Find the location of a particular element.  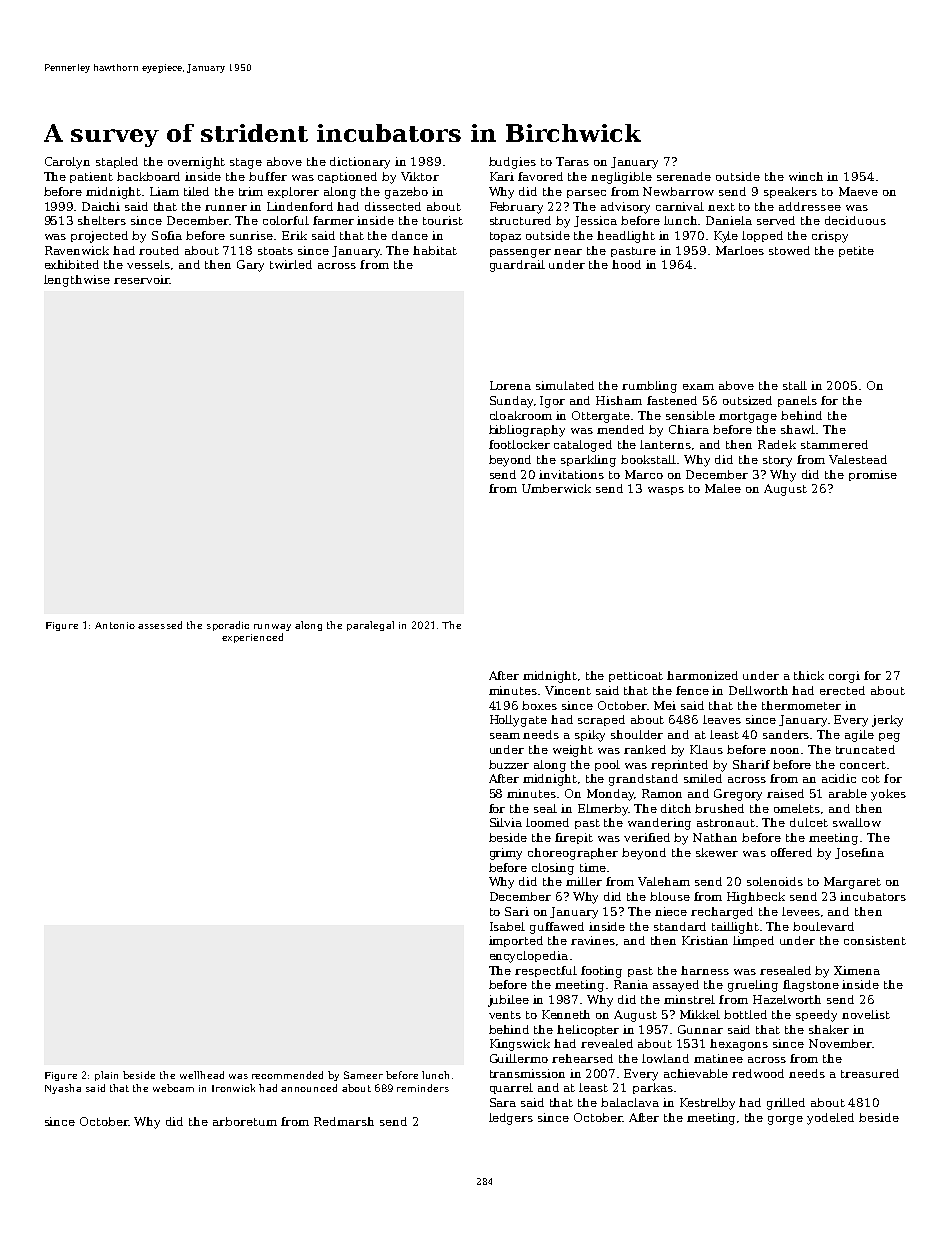

patient is located at coordinates (91, 177).
